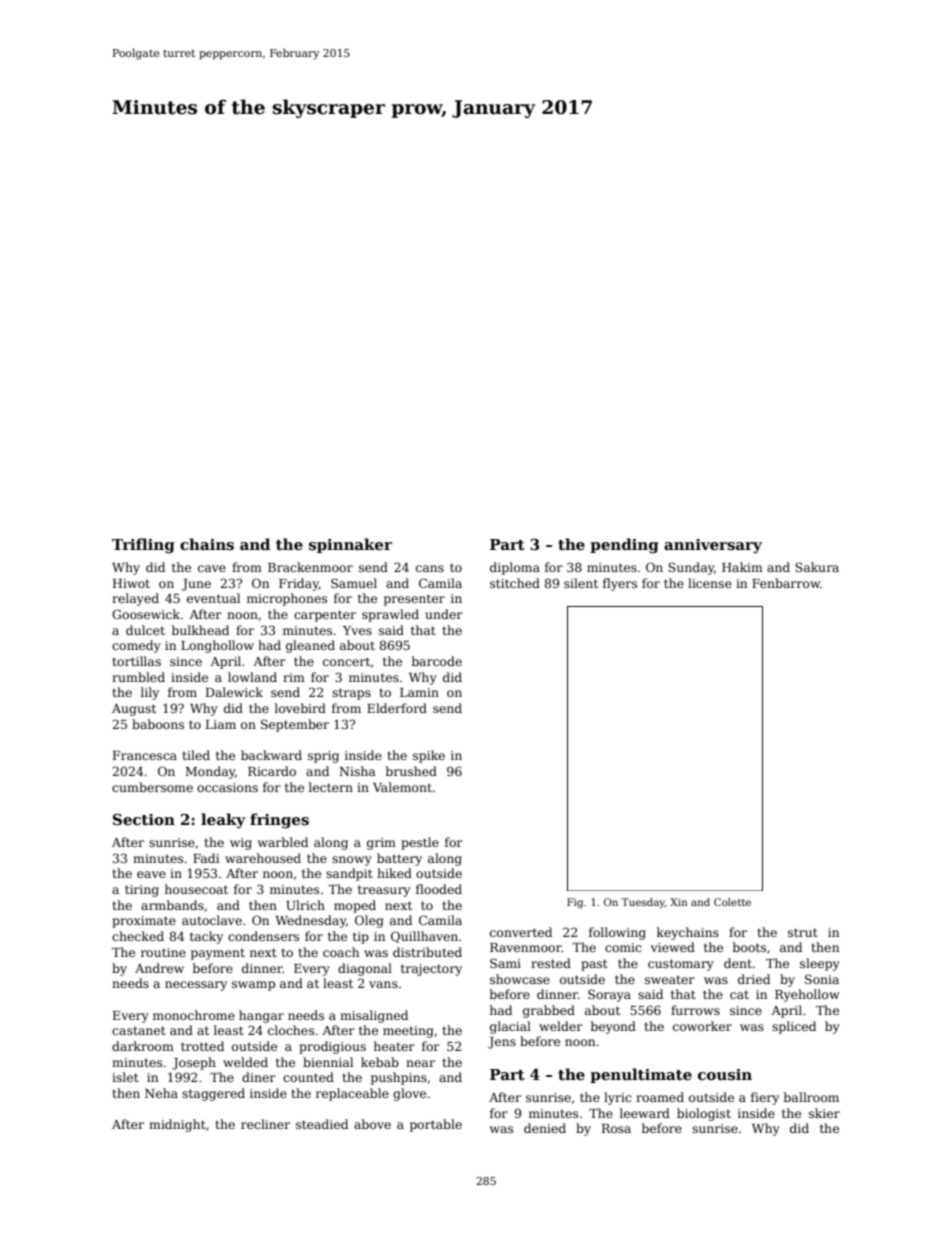 Image resolution: width=952 pixels, height=1233 pixels. What do you see at coordinates (545, 1128) in the image?
I see `denied` at bounding box center [545, 1128].
